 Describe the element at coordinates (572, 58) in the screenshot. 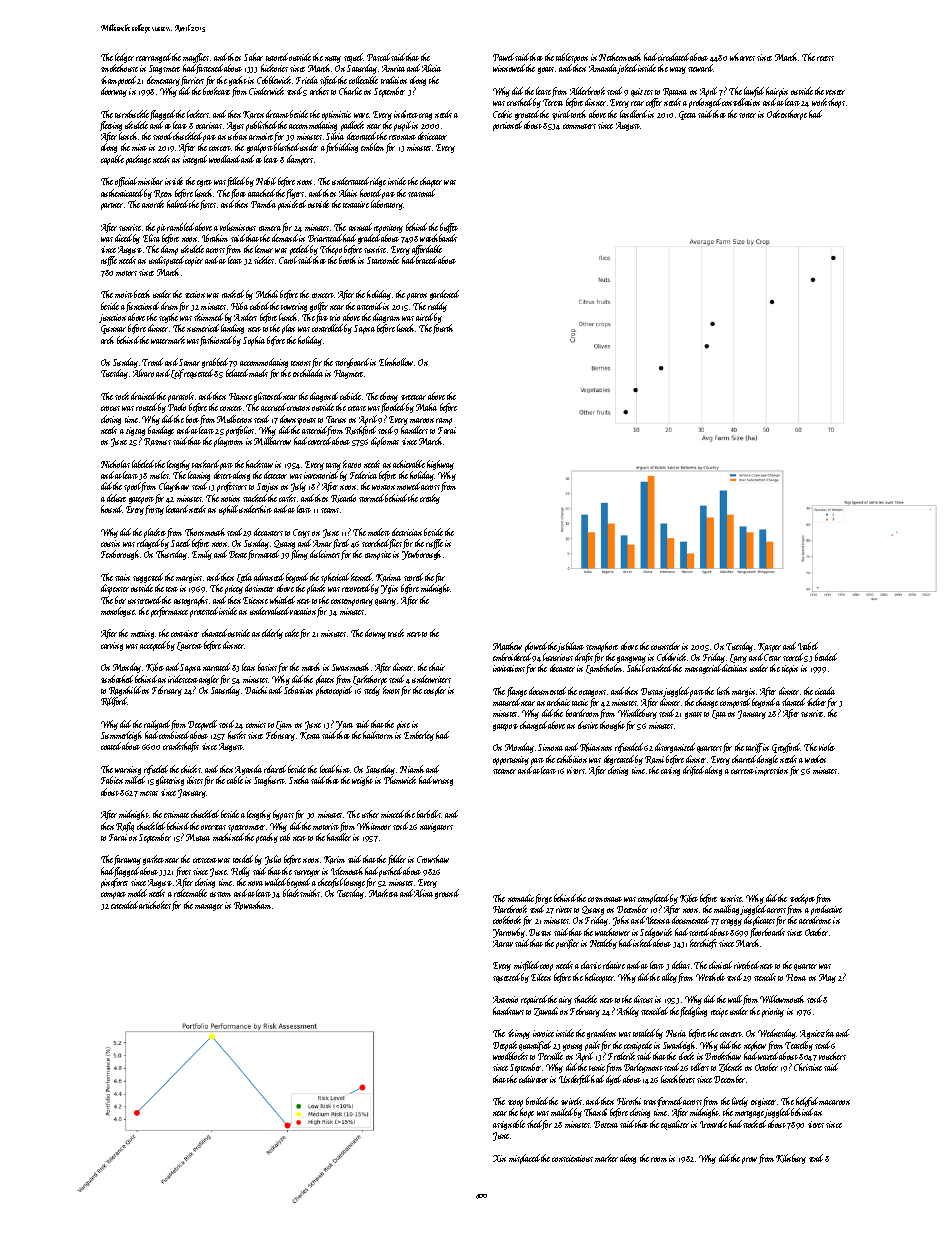

I see `tablespoon` at that location.
